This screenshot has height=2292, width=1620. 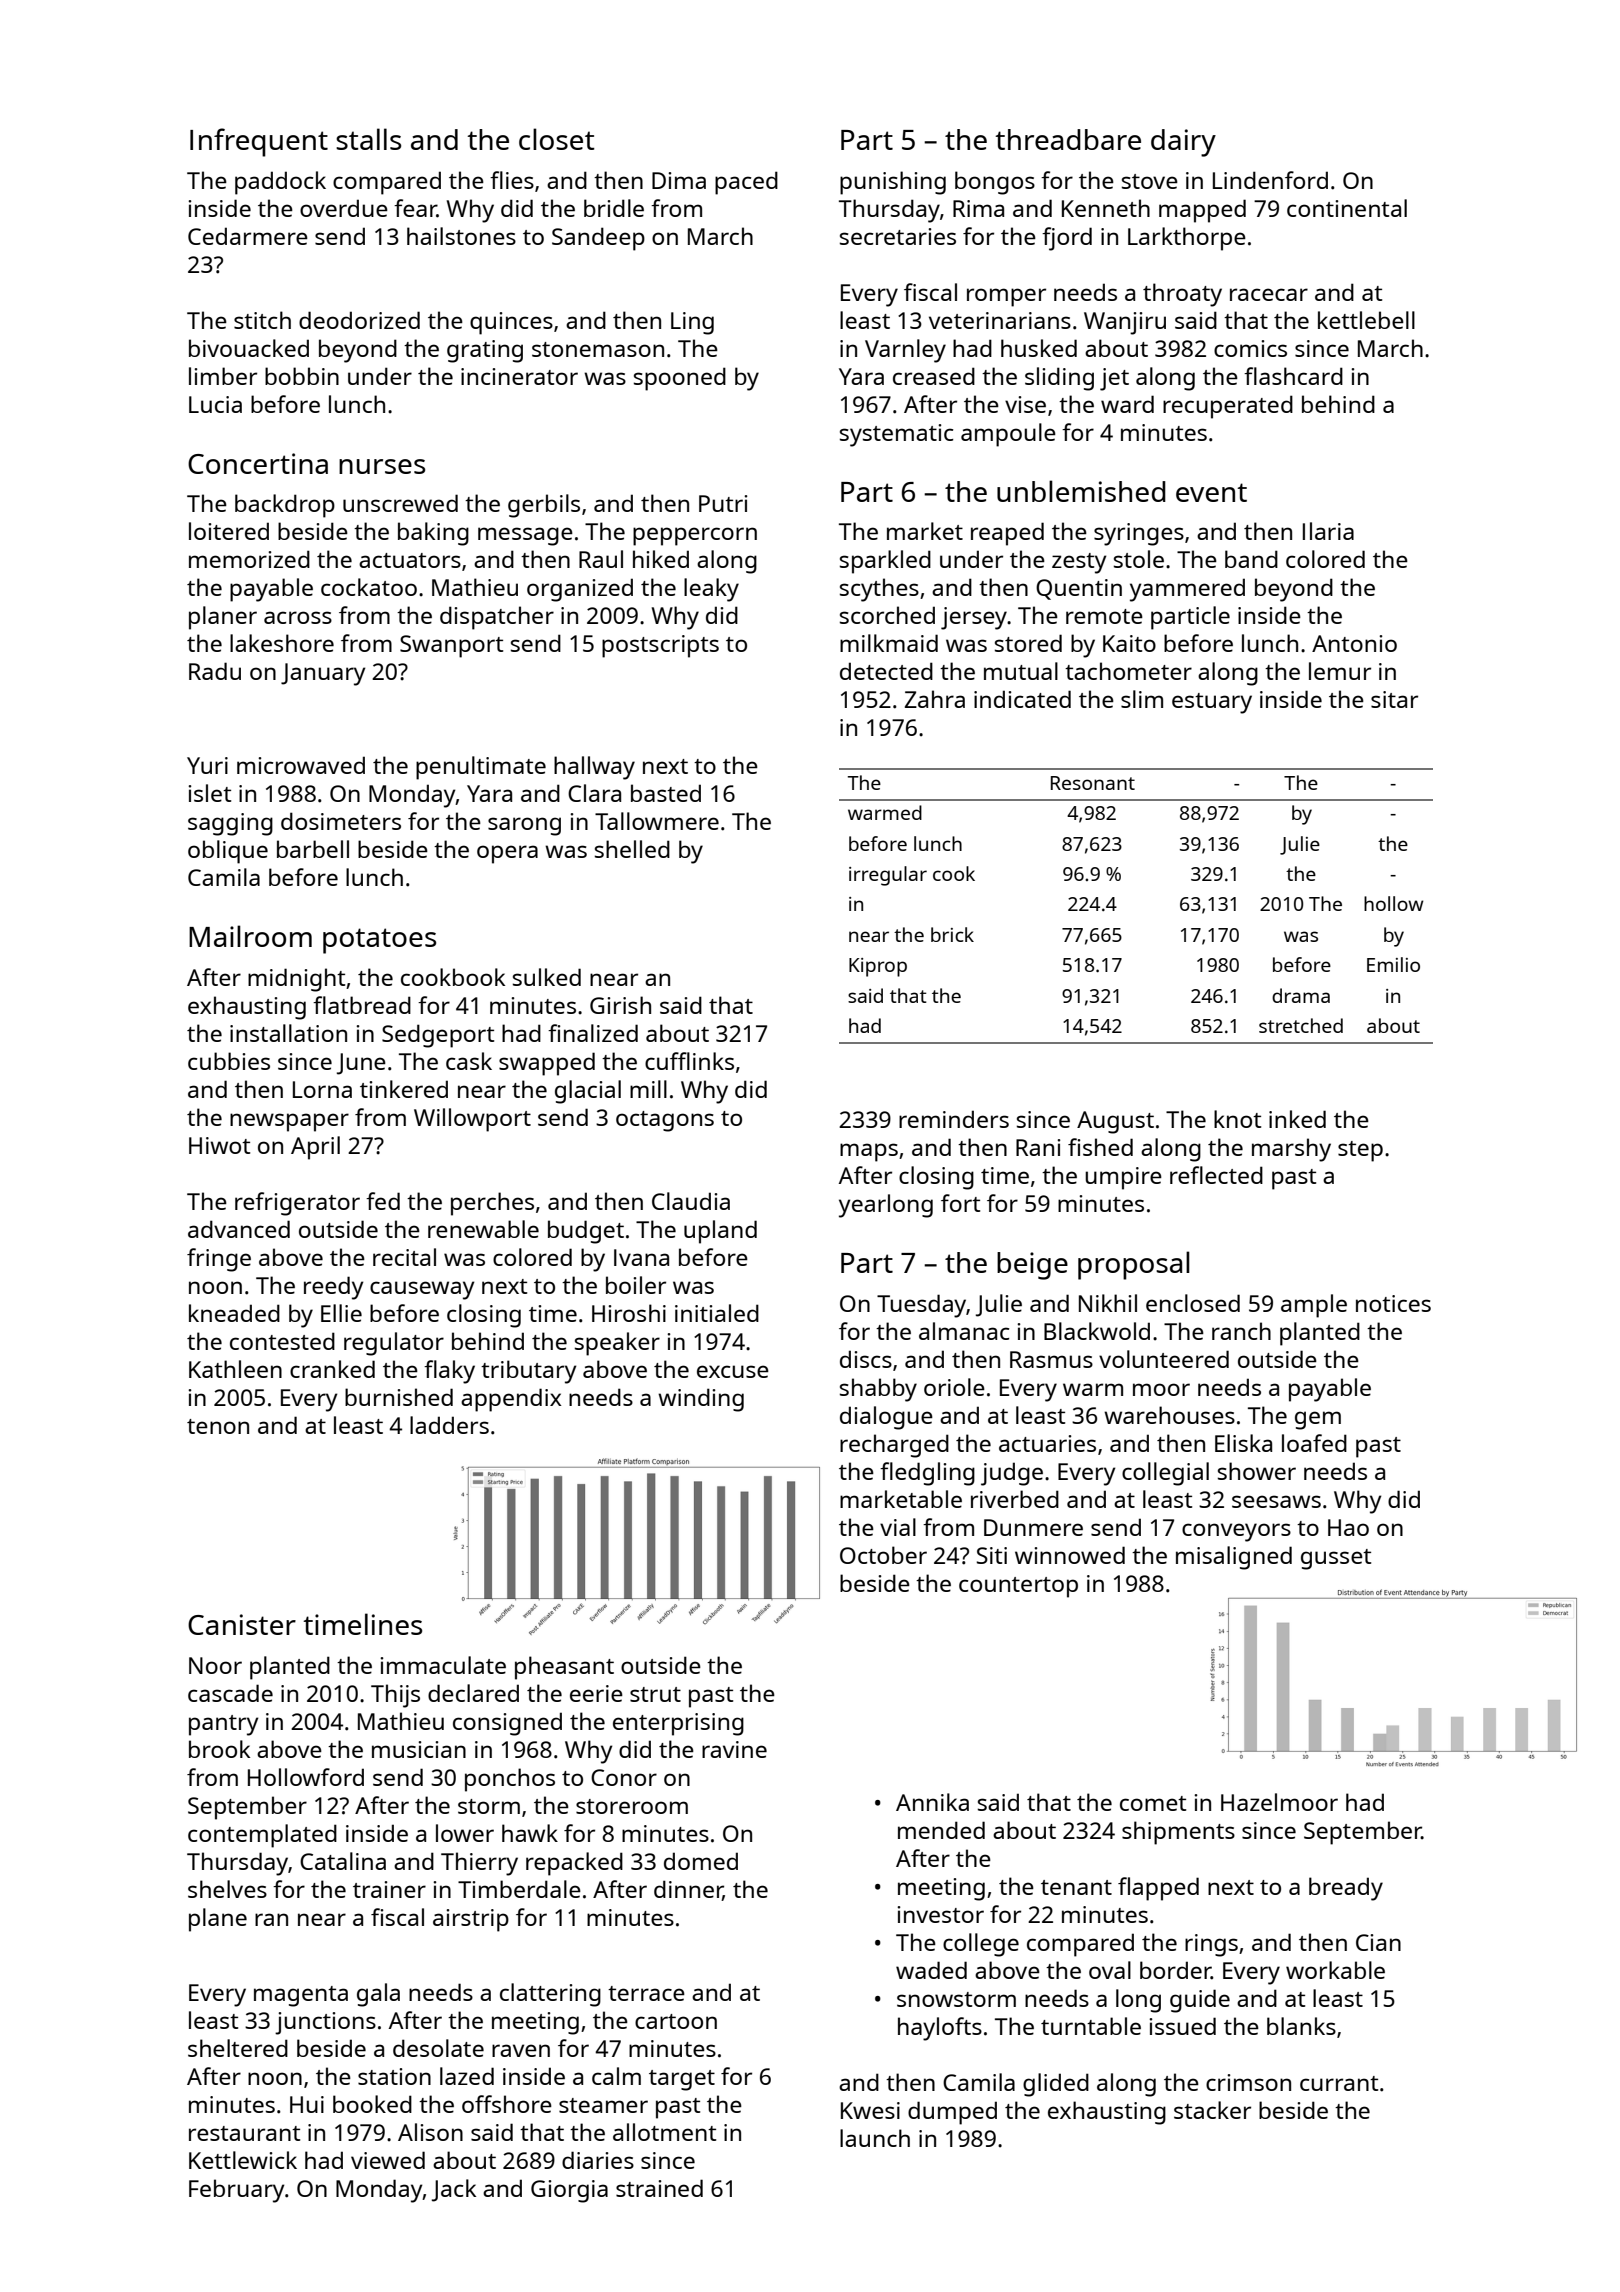 What do you see at coordinates (659, 2188) in the screenshot?
I see `strained` at bounding box center [659, 2188].
